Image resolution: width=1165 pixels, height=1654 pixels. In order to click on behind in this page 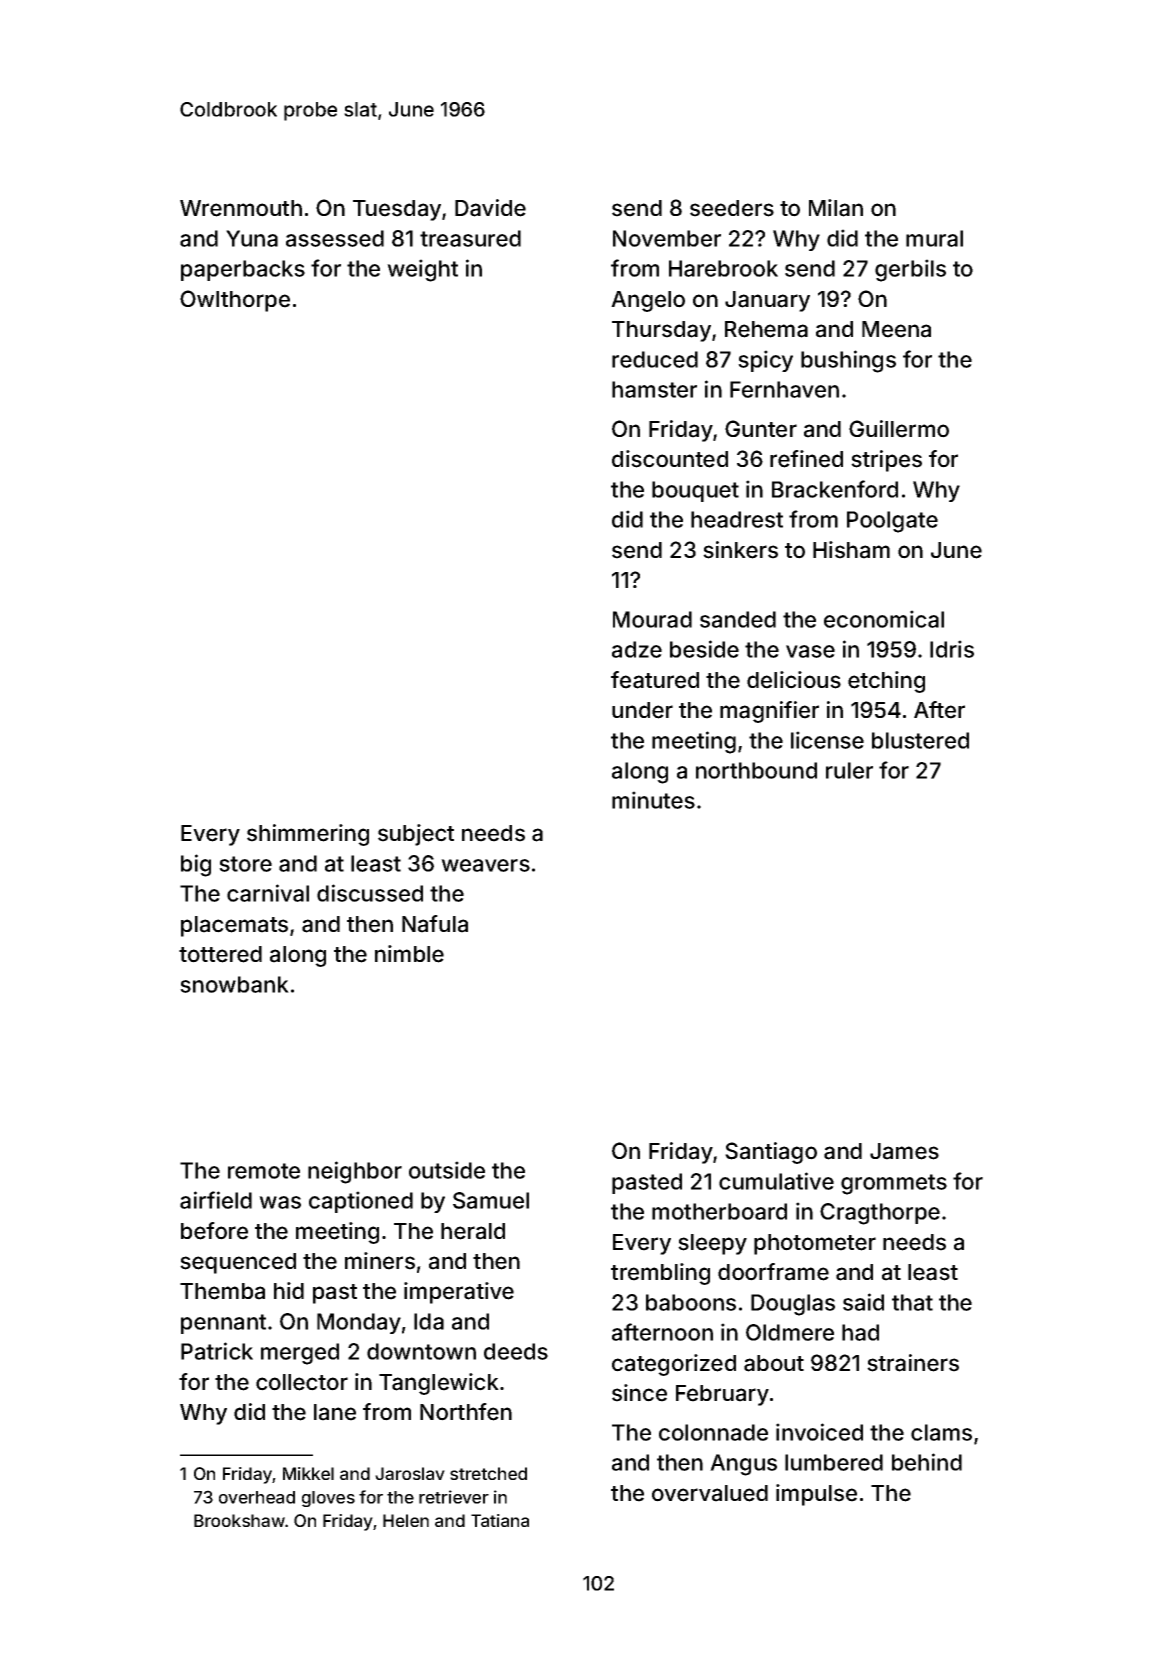, I will do `click(927, 1462)`.
